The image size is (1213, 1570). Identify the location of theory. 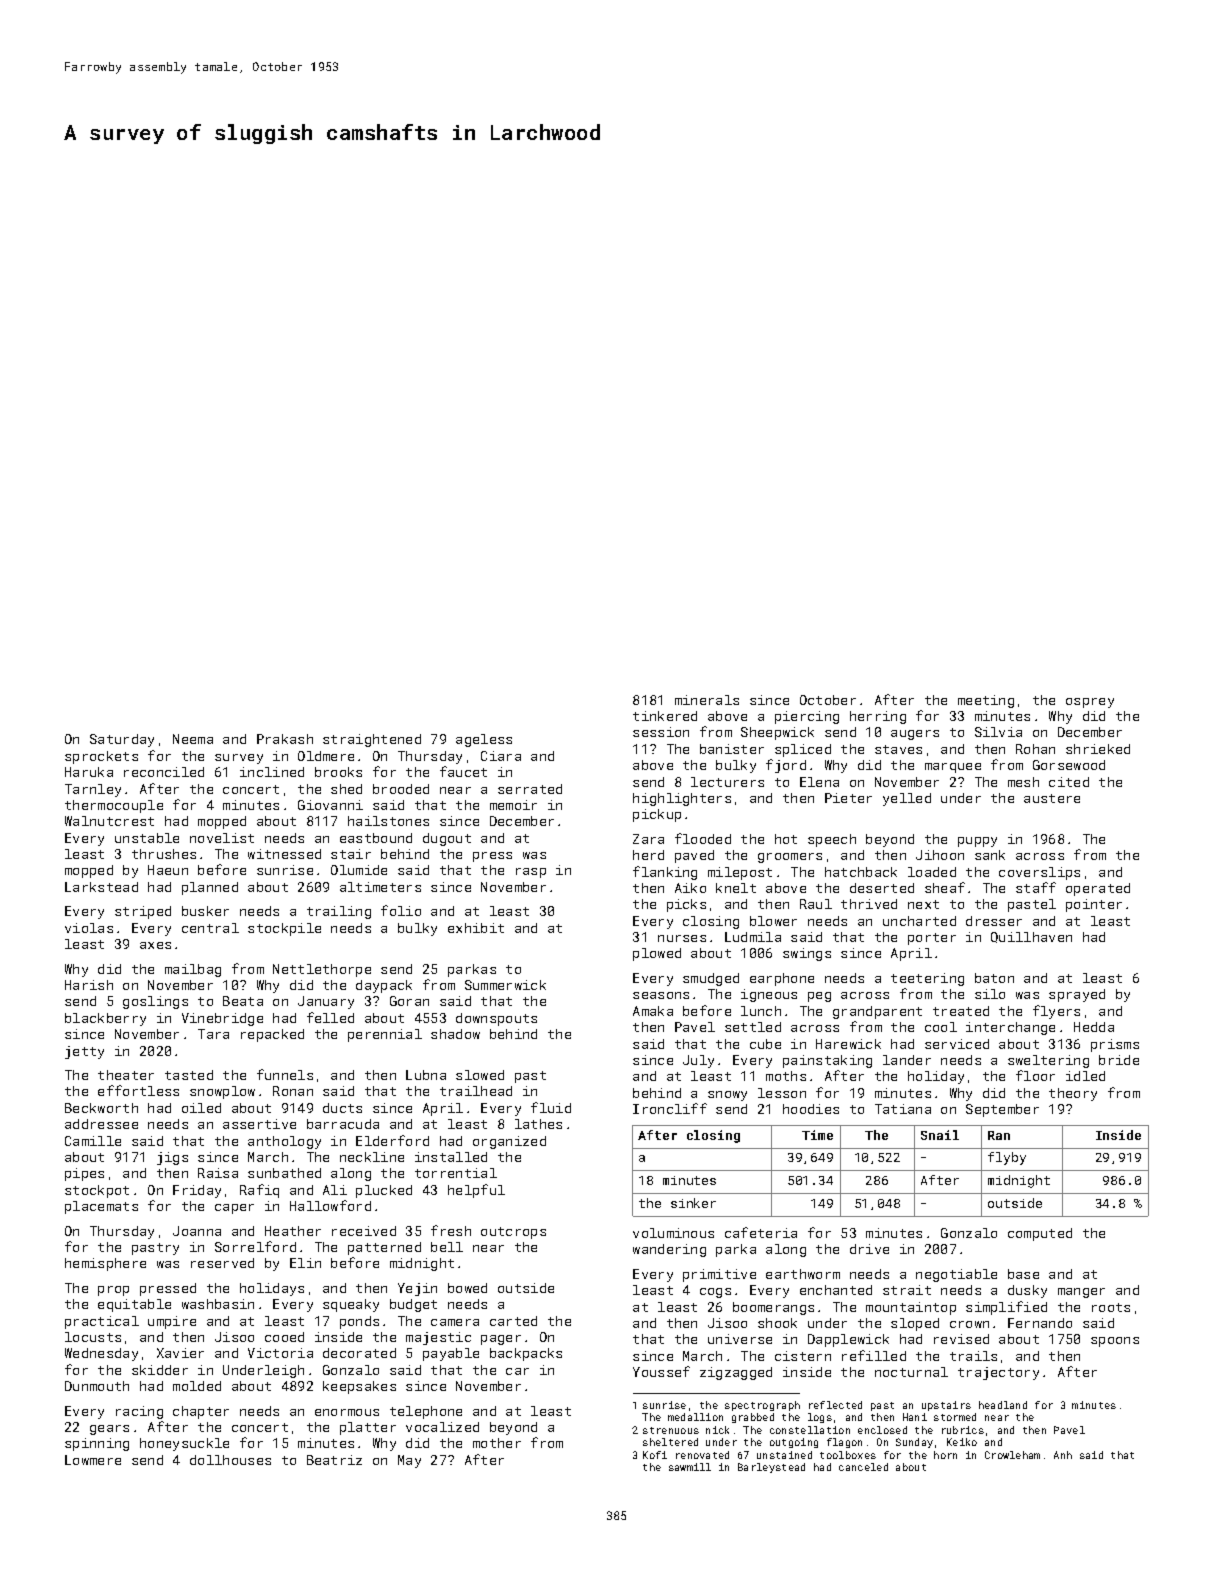
(1073, 1094).
